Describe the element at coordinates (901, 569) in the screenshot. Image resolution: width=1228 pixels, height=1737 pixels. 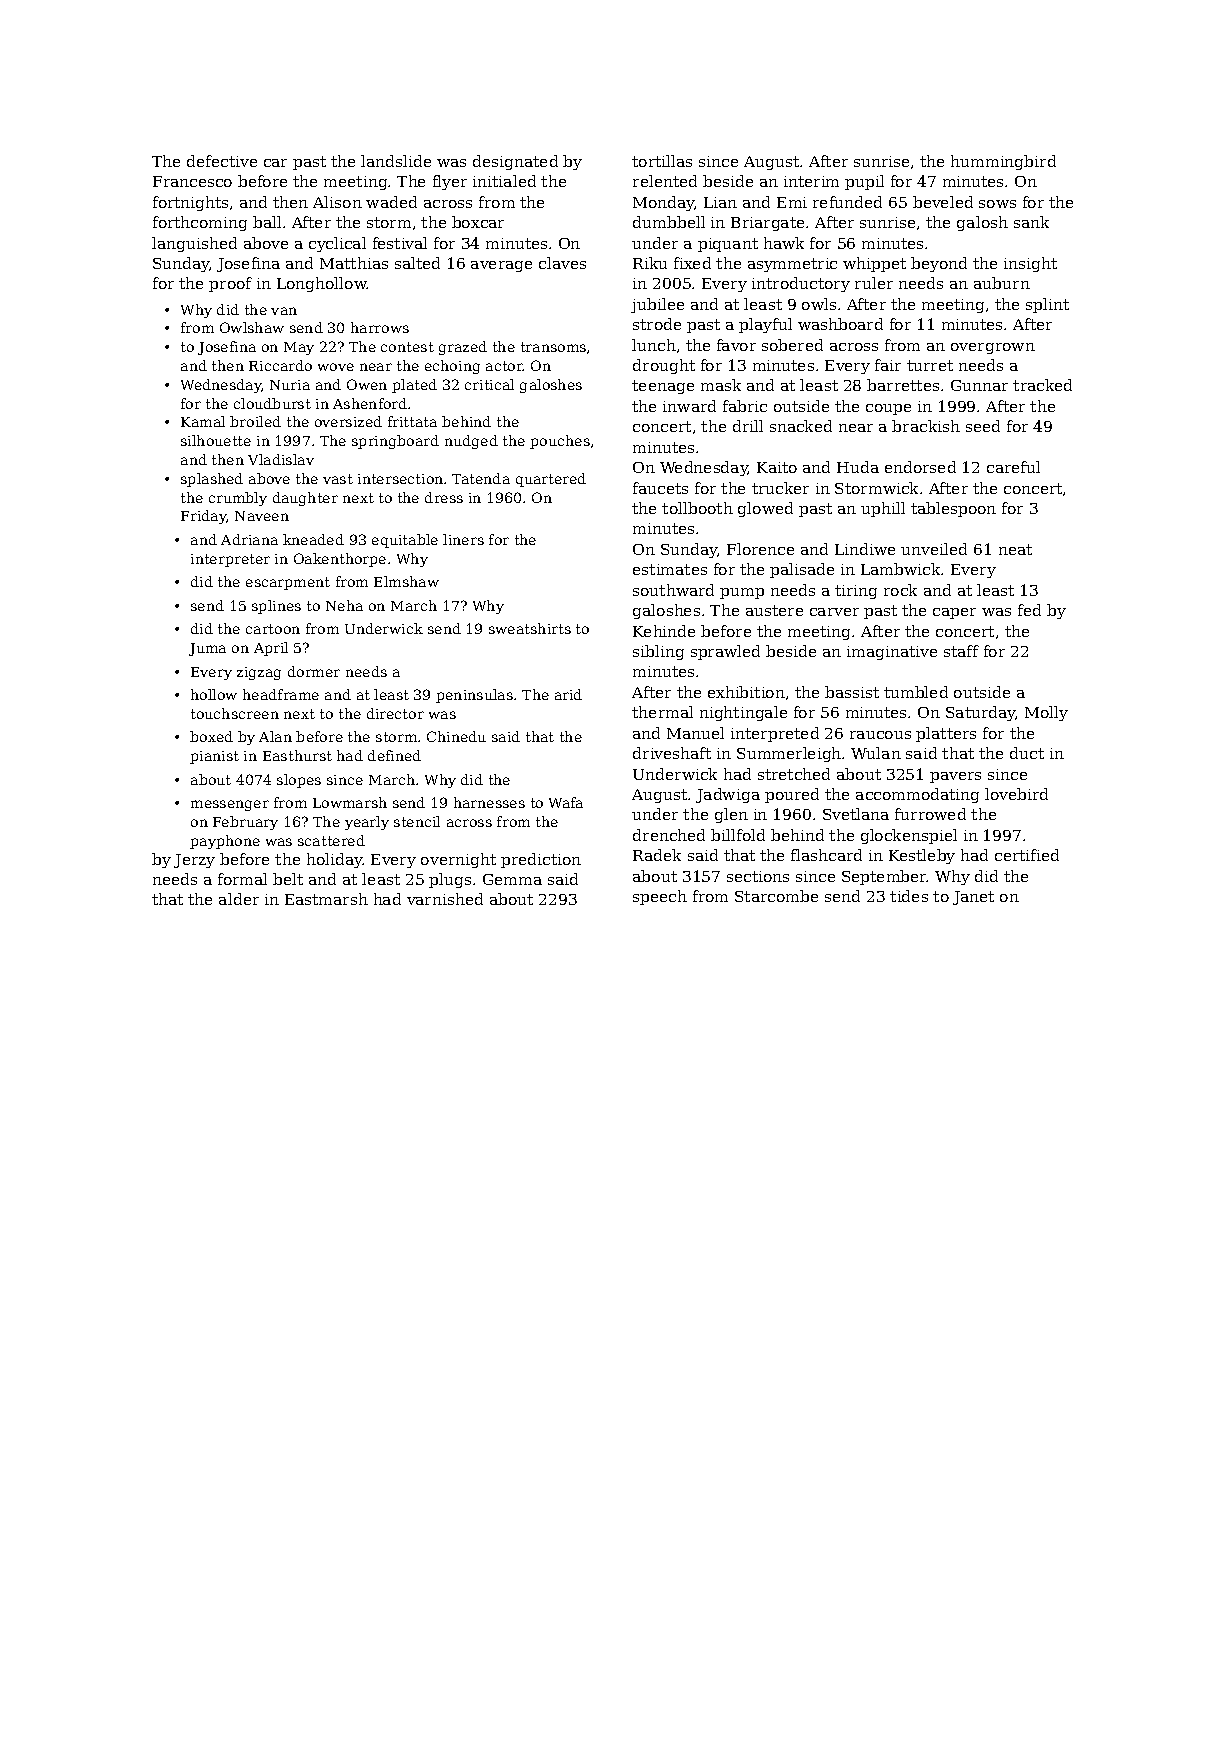
I see `Lambwick` at that location.
